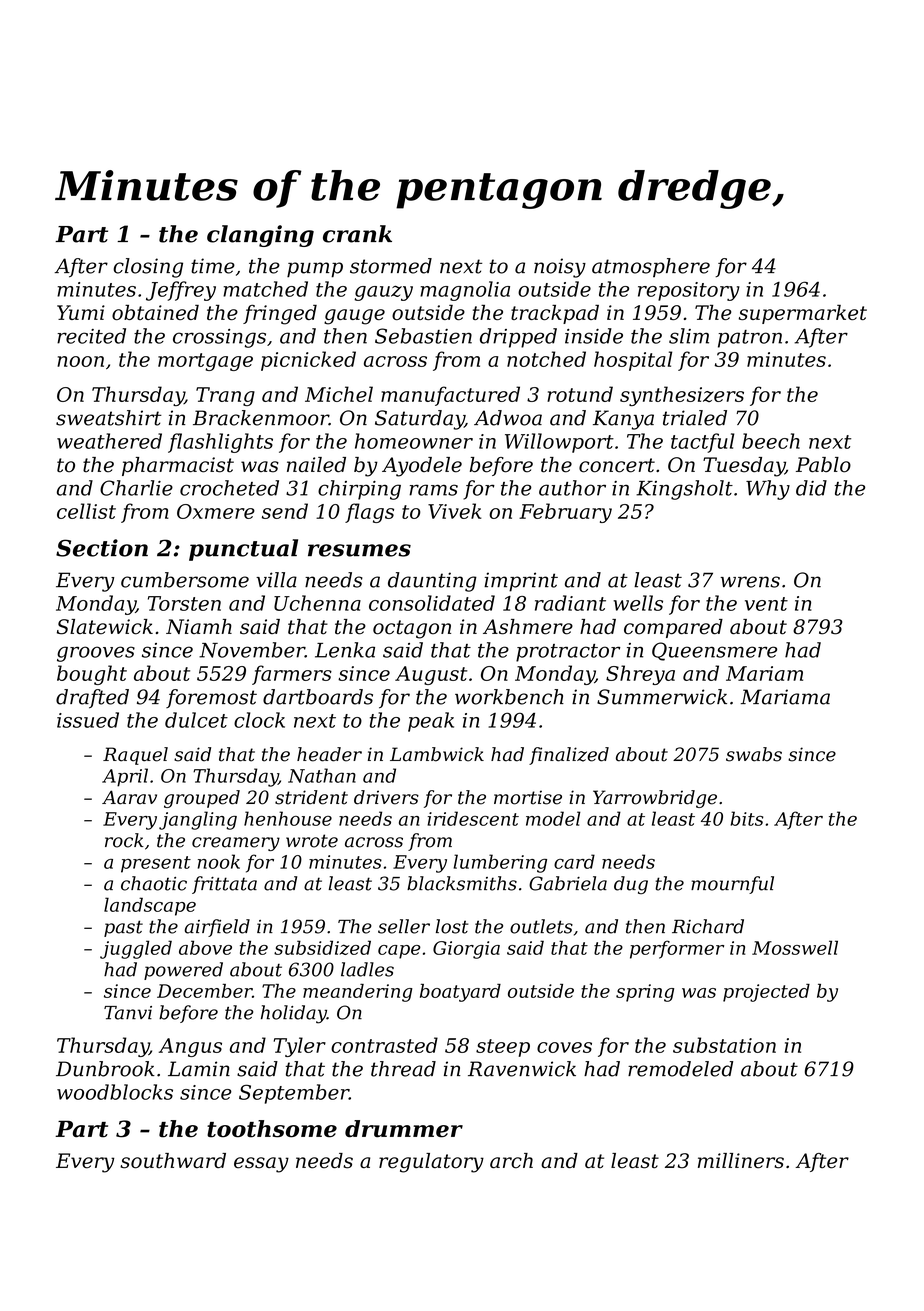 This screenshot has height=1311, width=924. I want to click on essay, so click(261, 1165).
